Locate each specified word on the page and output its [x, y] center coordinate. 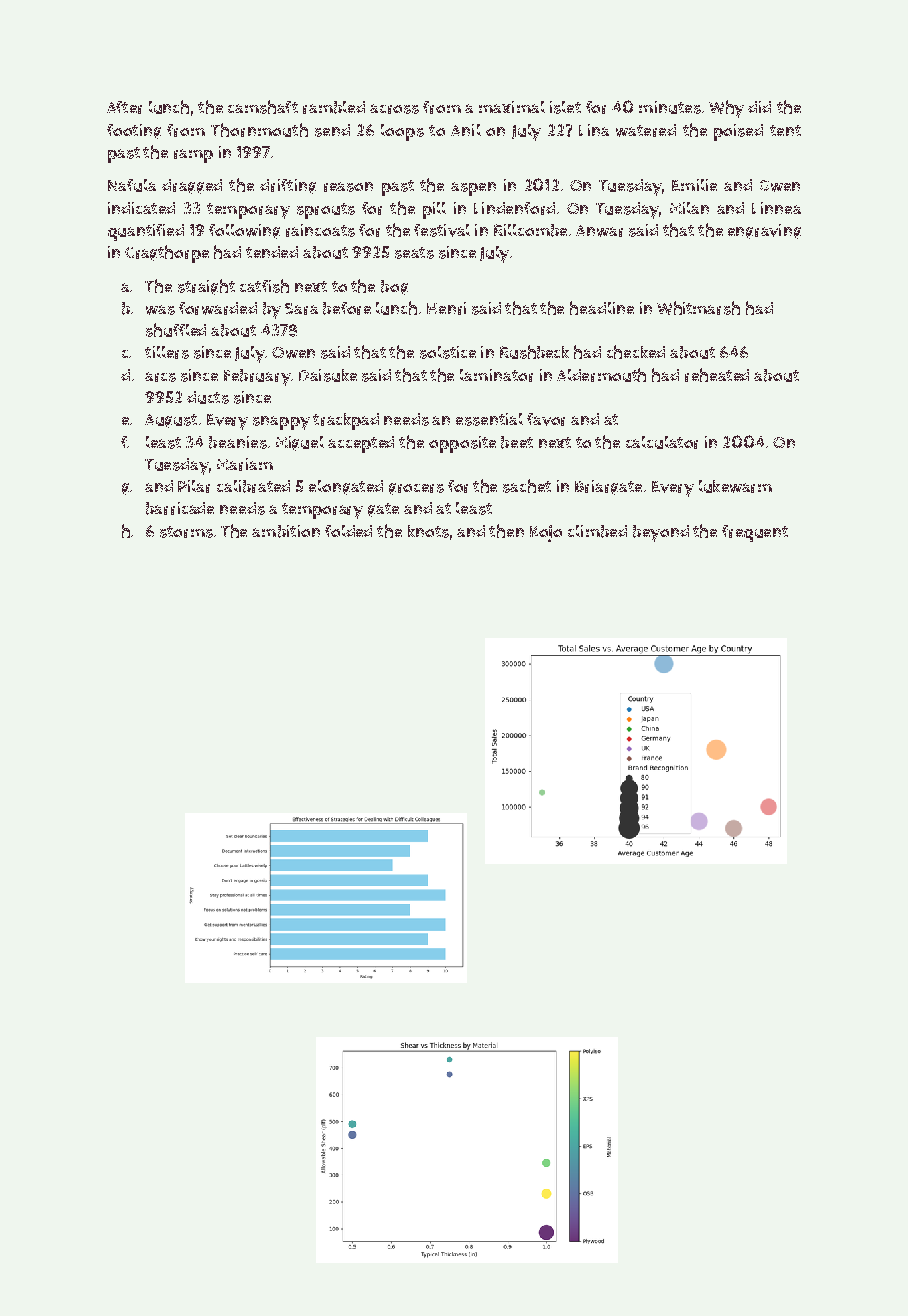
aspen [473, 189]
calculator [662, 442]
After [124, 107]
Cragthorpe [167, 254]
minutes [670, 107]
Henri [446, 308]
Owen [293, 353]
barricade [180, 508]
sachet [527, 486]
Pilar [194, 486]
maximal [512, 107]
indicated [141, 208]
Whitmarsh [698, 308]
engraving [764, 231]
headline [602, 308]
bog [394, 287]
